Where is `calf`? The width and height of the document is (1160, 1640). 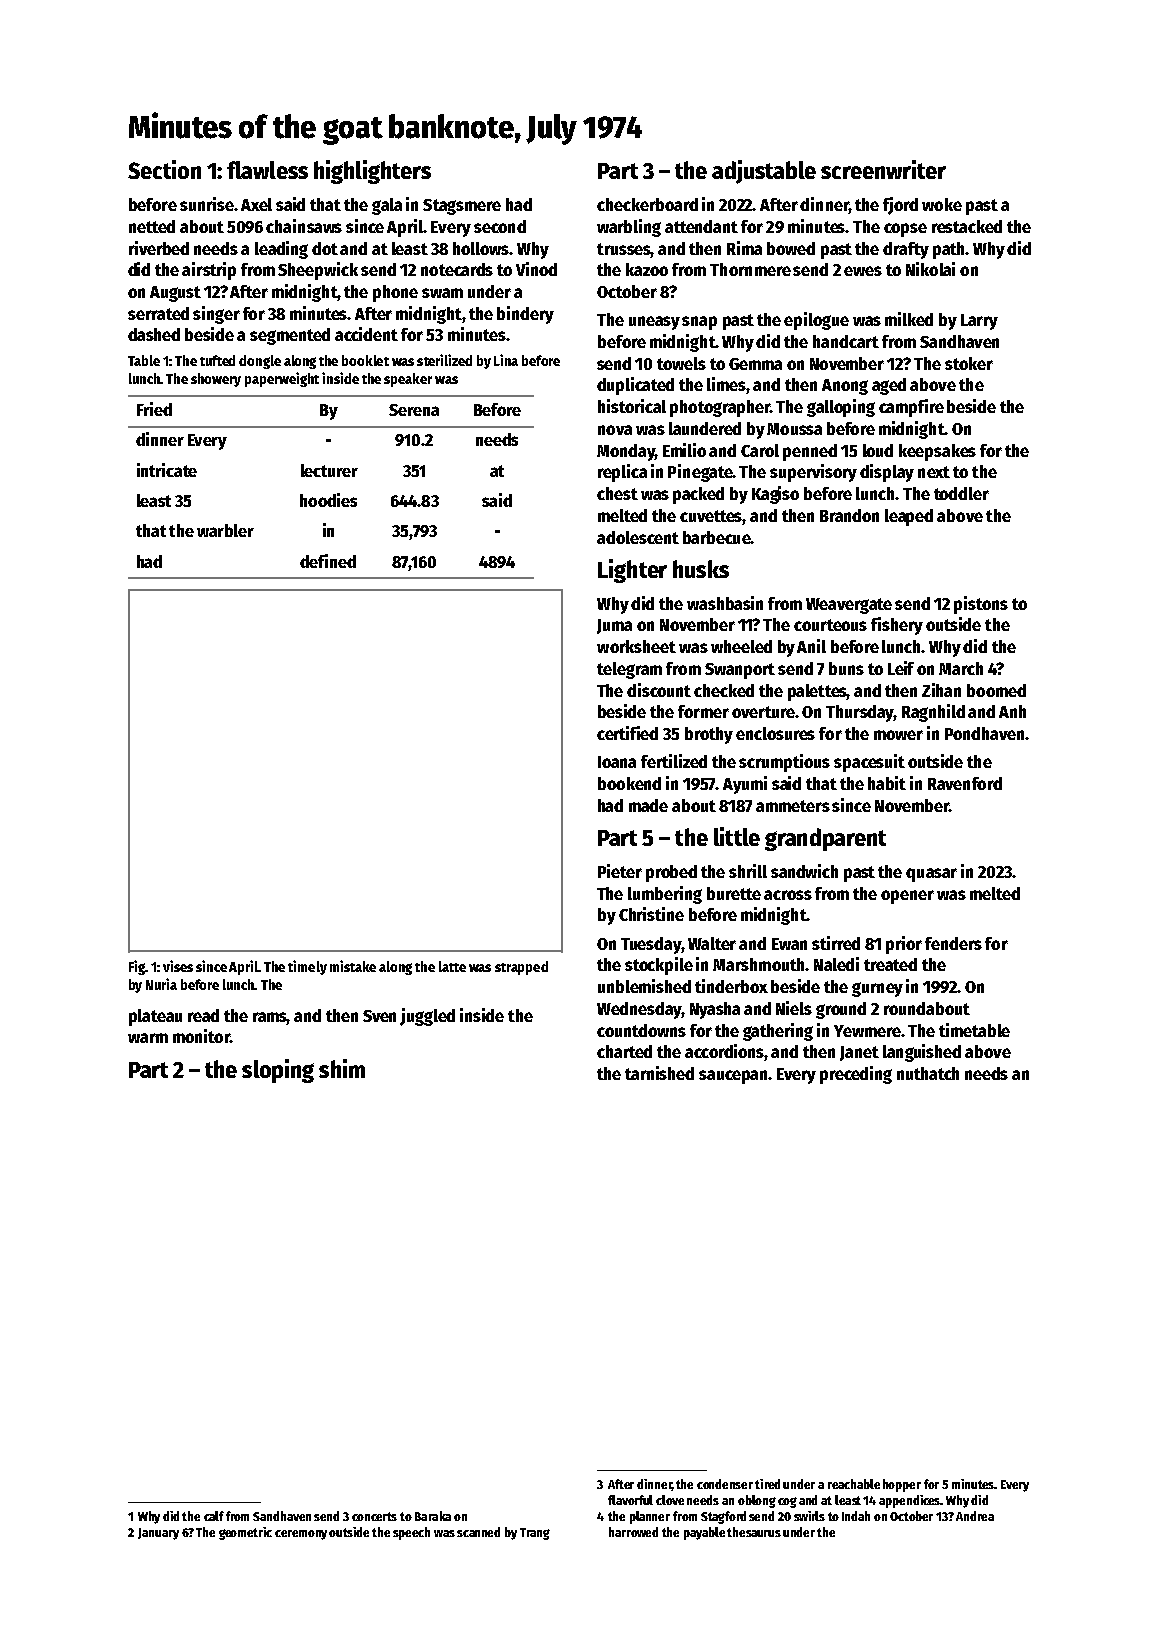 calf is located at coordinates (214, 1516).
